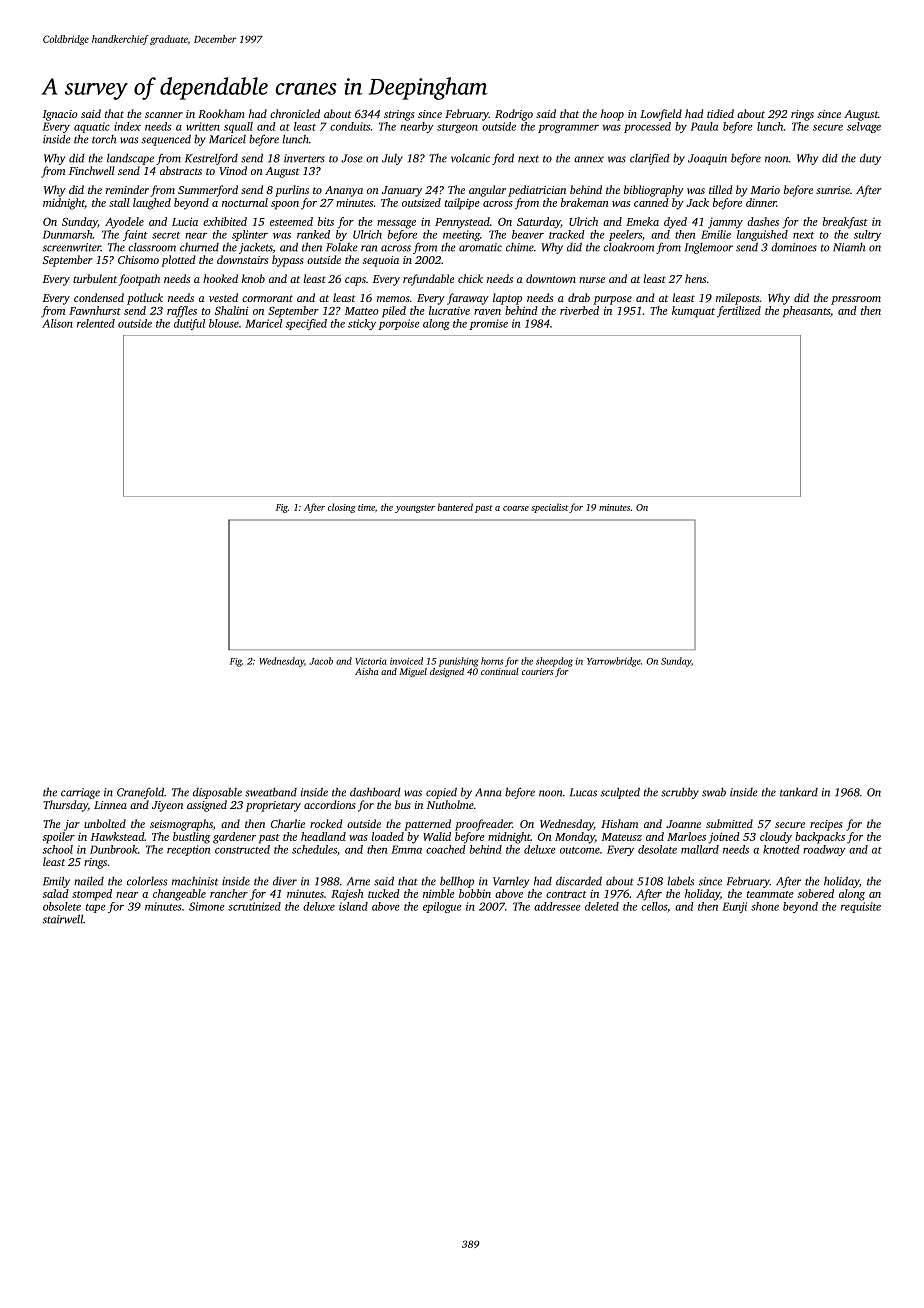 The height and width of the screenshot is (1308, 924). Describe the element at coordinates (720, 113) in the screenshot. I see `tidied` at that location.
